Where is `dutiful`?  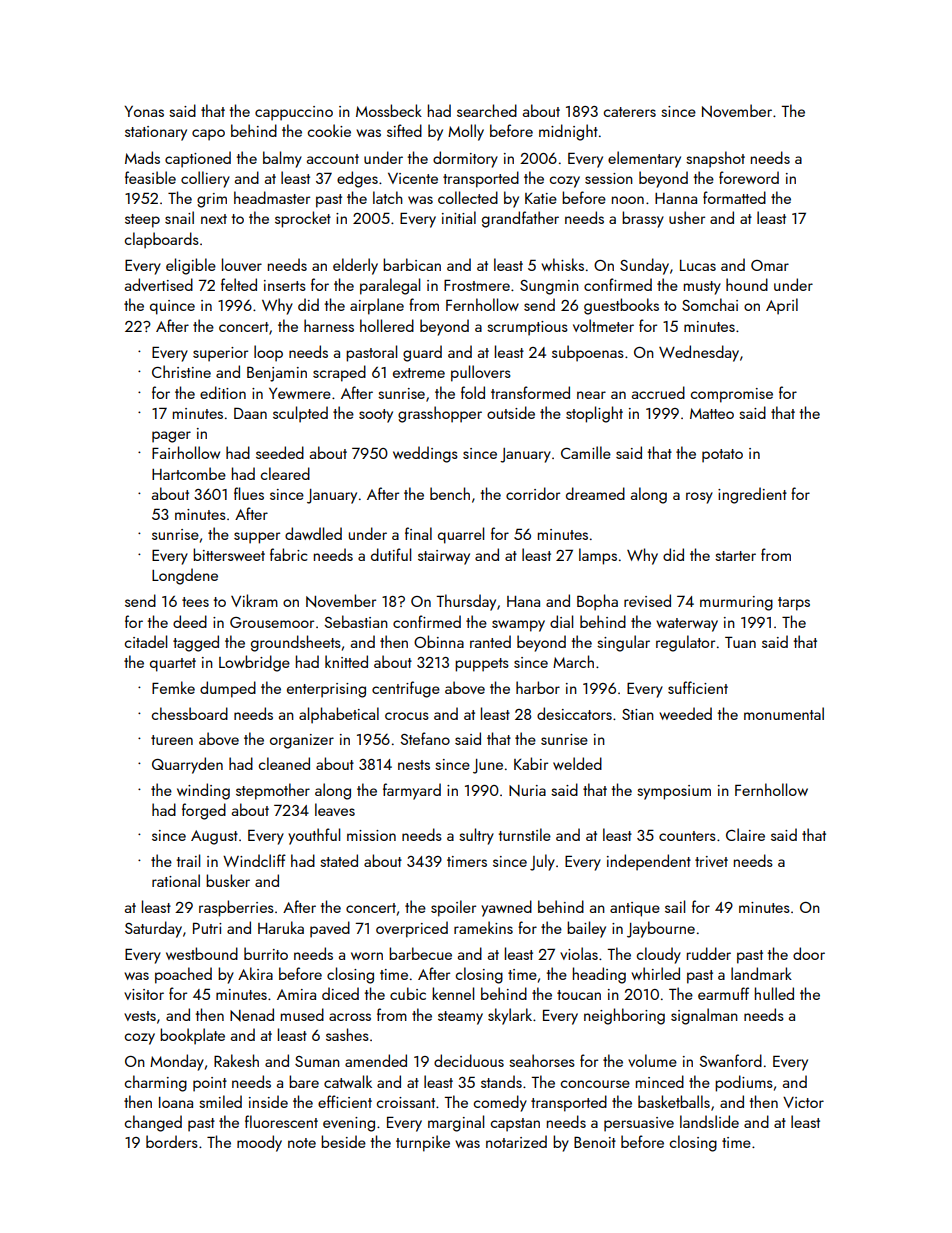 dutiful is located at coordinates (391, 554).
